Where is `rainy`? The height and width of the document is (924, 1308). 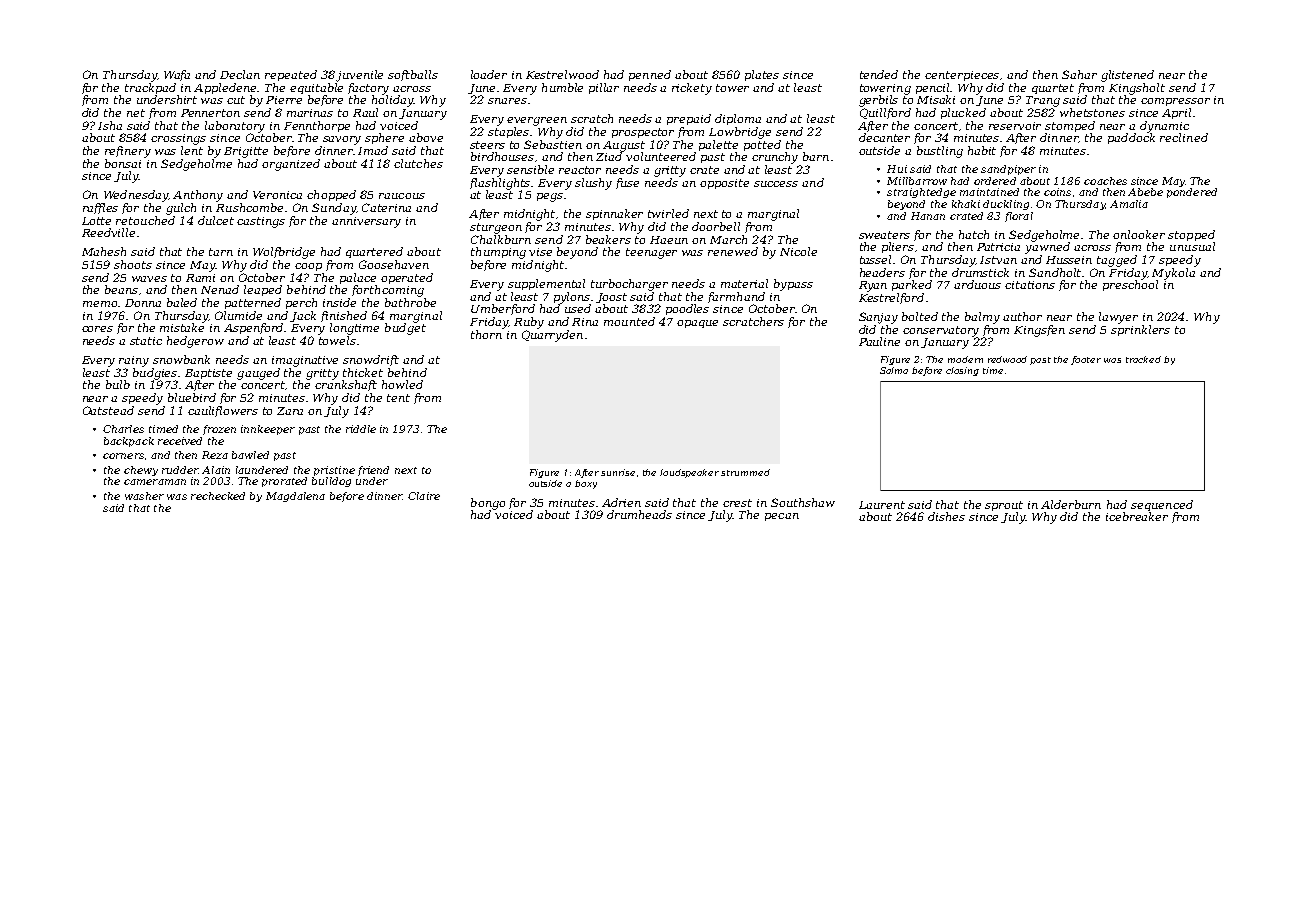 rainy is located at coordinates (134, 361).
